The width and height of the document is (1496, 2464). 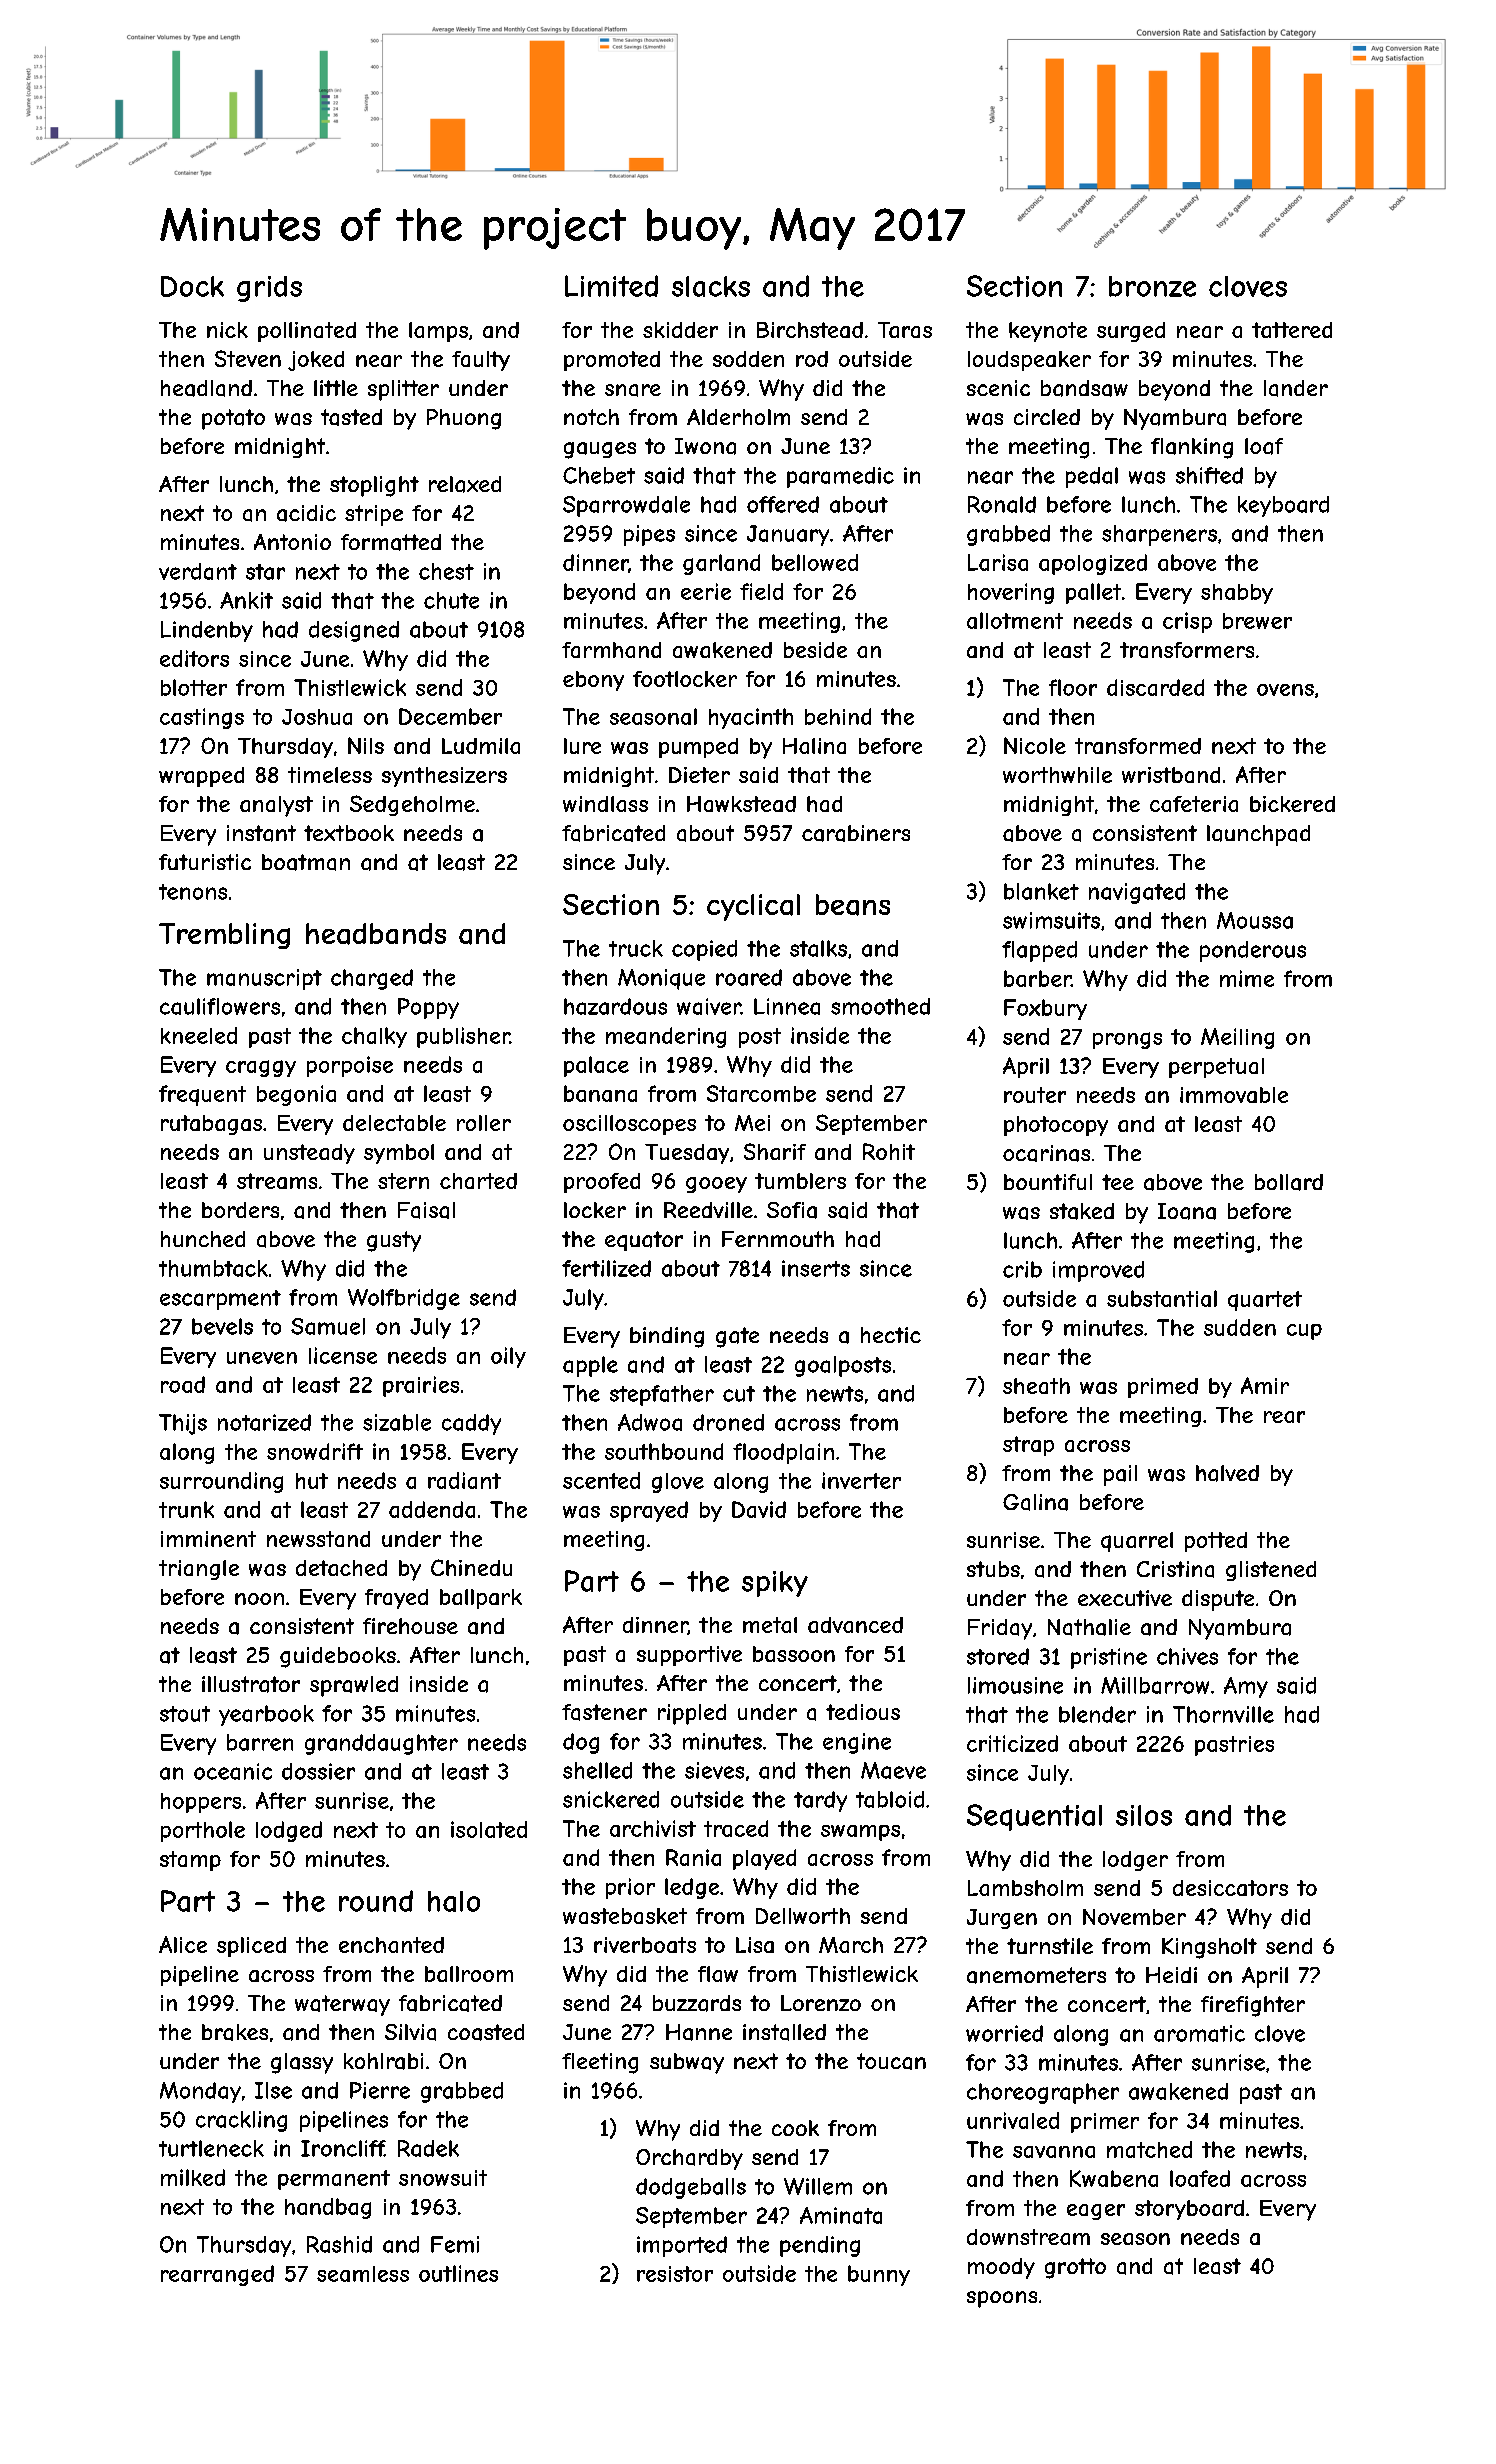 I want to click on cyclical, so click(x=753, y=907).
